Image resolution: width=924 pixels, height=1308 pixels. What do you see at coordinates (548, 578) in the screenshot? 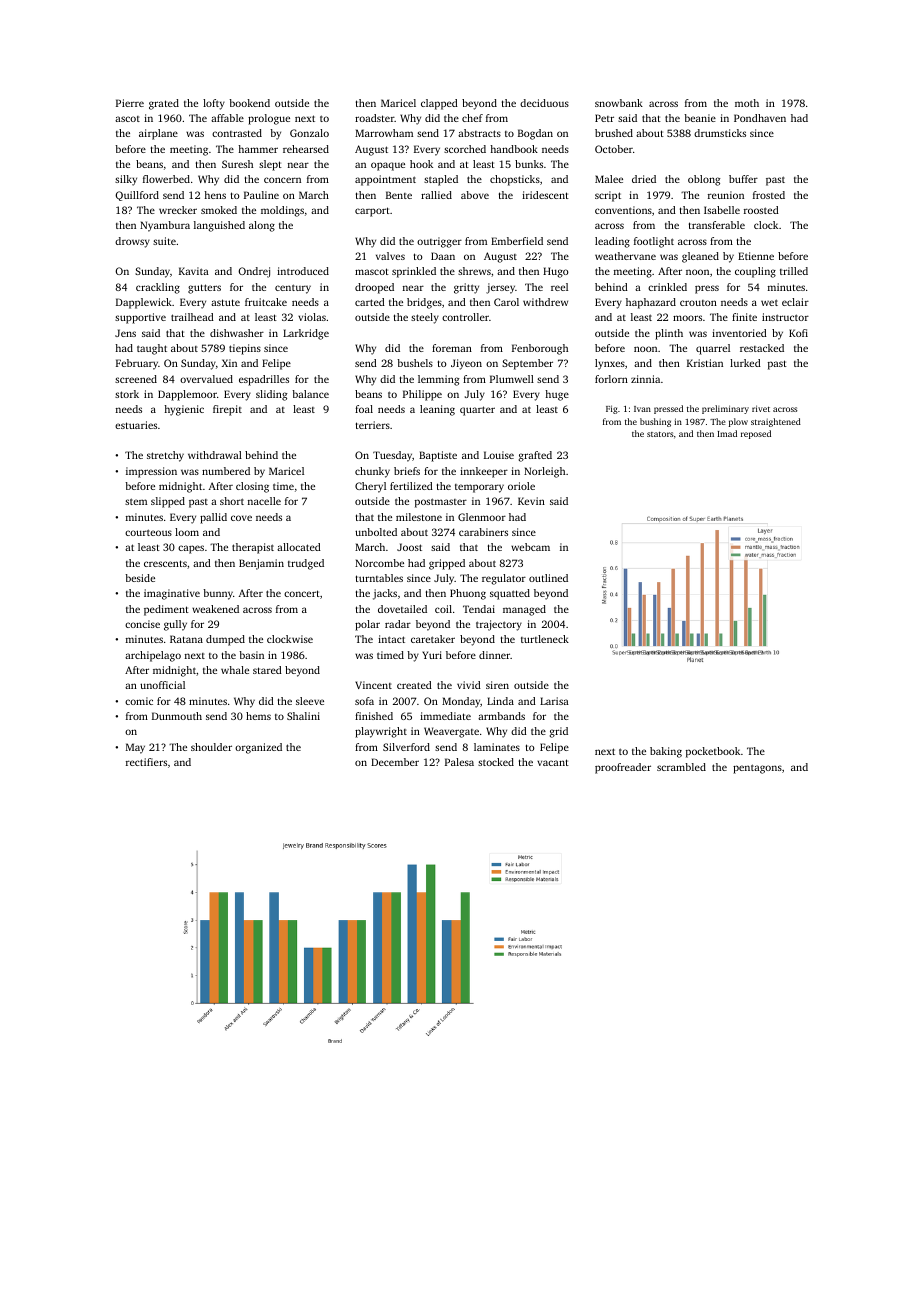
I see `outlined` at bounding box center [548, 578].
